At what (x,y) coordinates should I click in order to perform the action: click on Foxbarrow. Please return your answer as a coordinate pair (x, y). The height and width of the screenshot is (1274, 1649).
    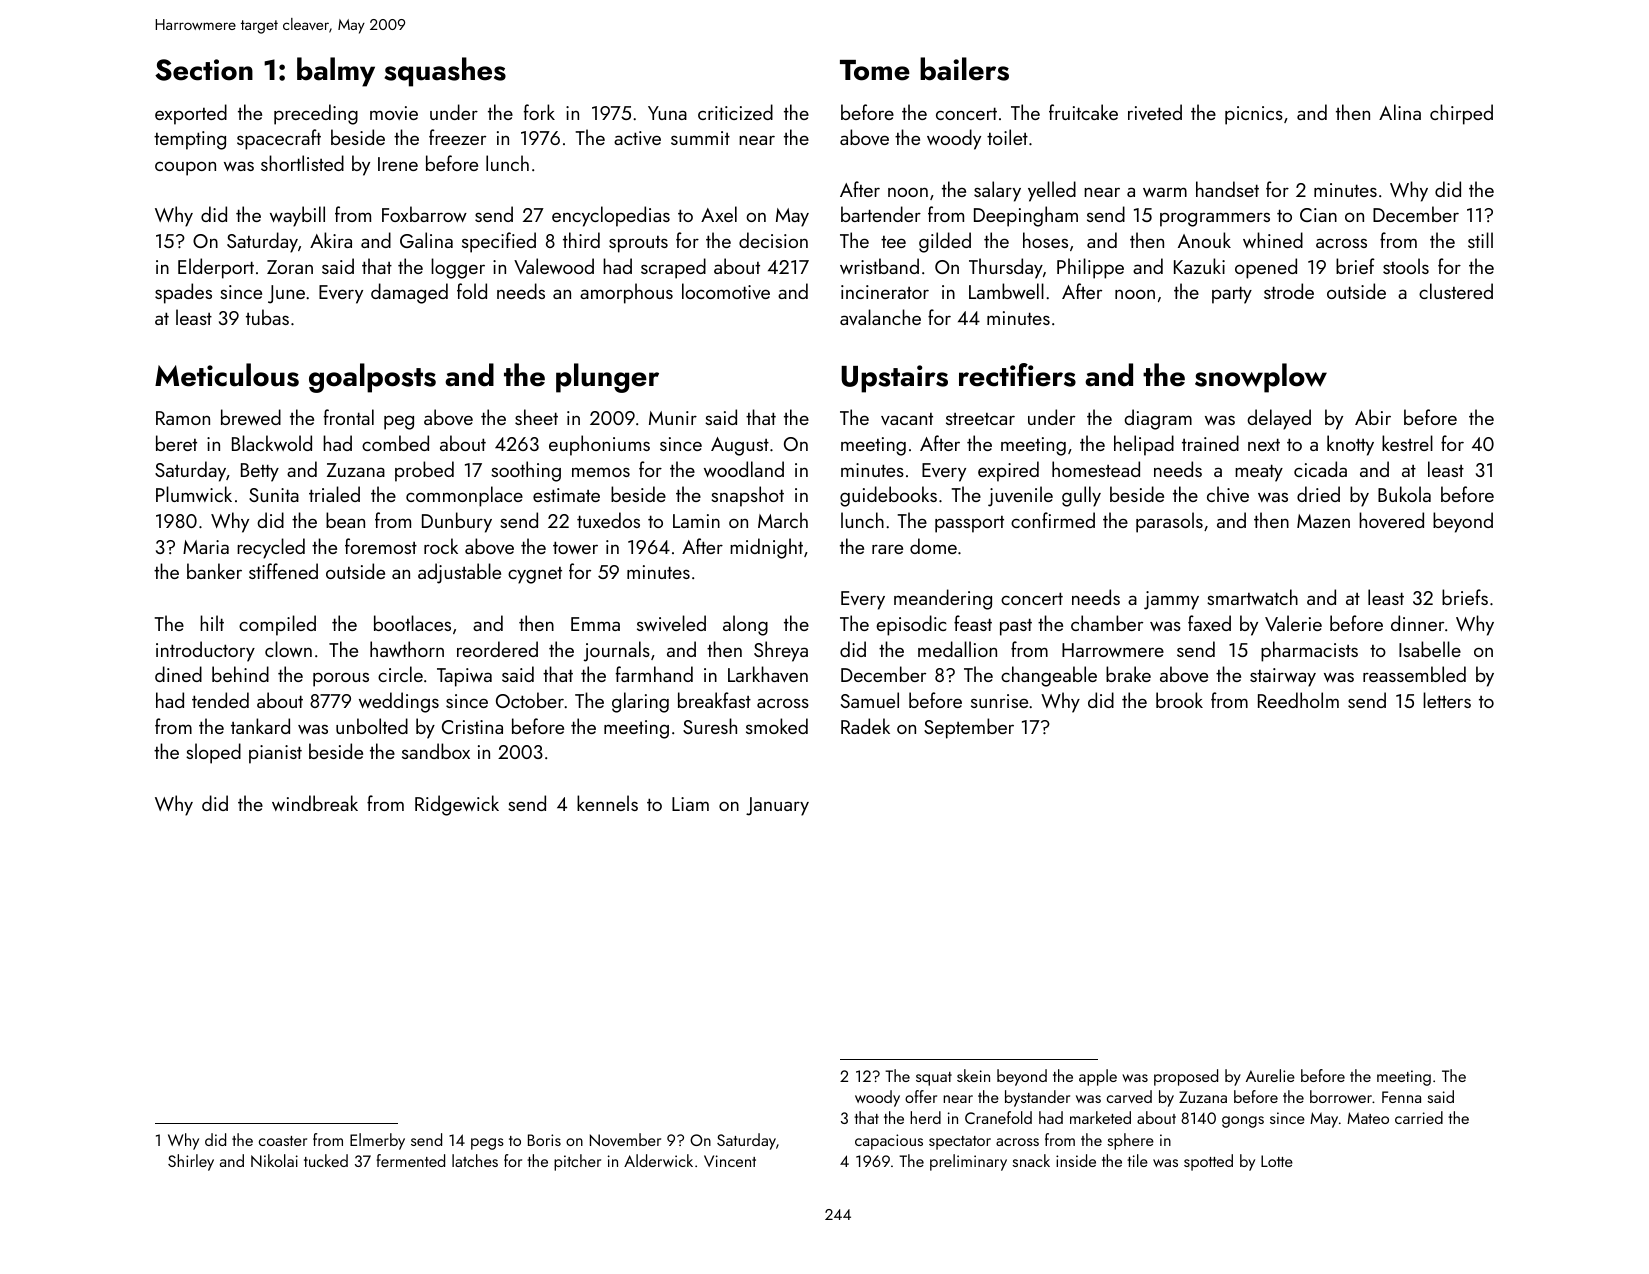
    Looking at the image, I should click on (424, 214).
